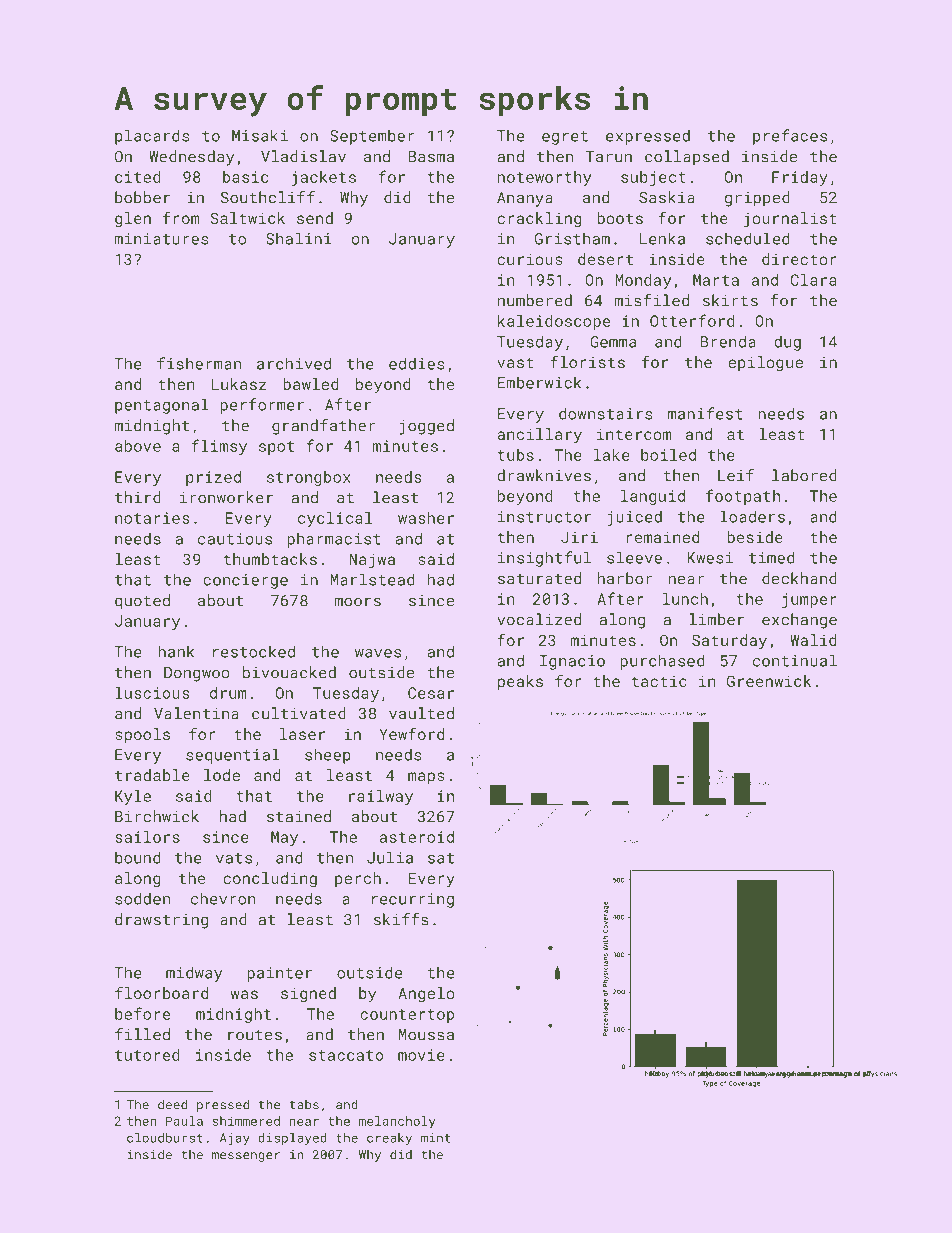 The width and height of the screenshot is (952, 1233). What do you see at coordinates (757, 199) in the screenshot?
I see `gripped` at bounding box center [757, 199].
